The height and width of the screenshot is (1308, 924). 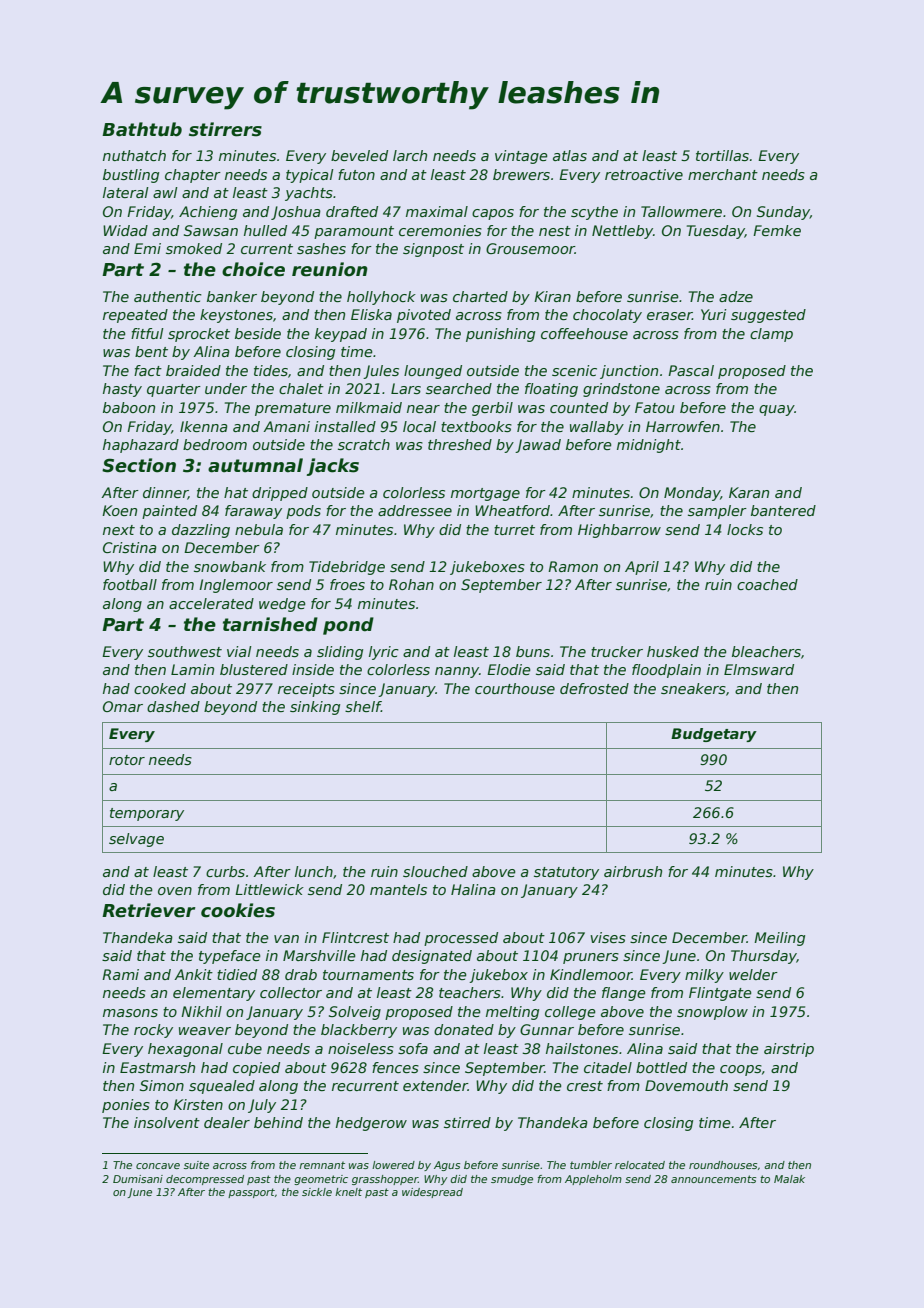 What do you see at coordinates (515, 688) in the screenshot?
I see `courthouse` at bounding box center [515, 688].
